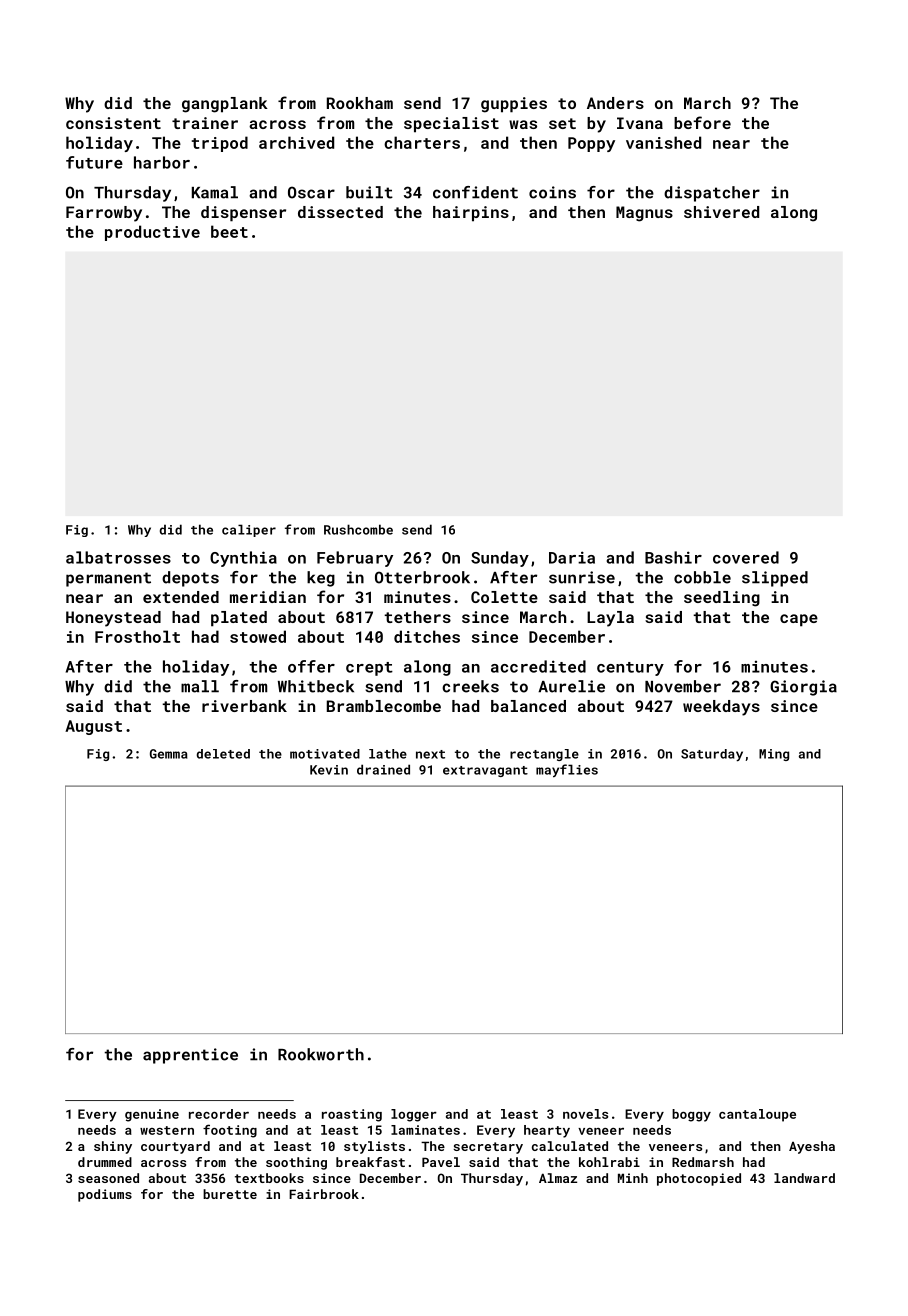 Image resolution: width=908 pixels, height=1316 pixels. What do you see at coordinates (352, 1115) in the document?
I see `roasting` at bounding box center [352, 1115].
